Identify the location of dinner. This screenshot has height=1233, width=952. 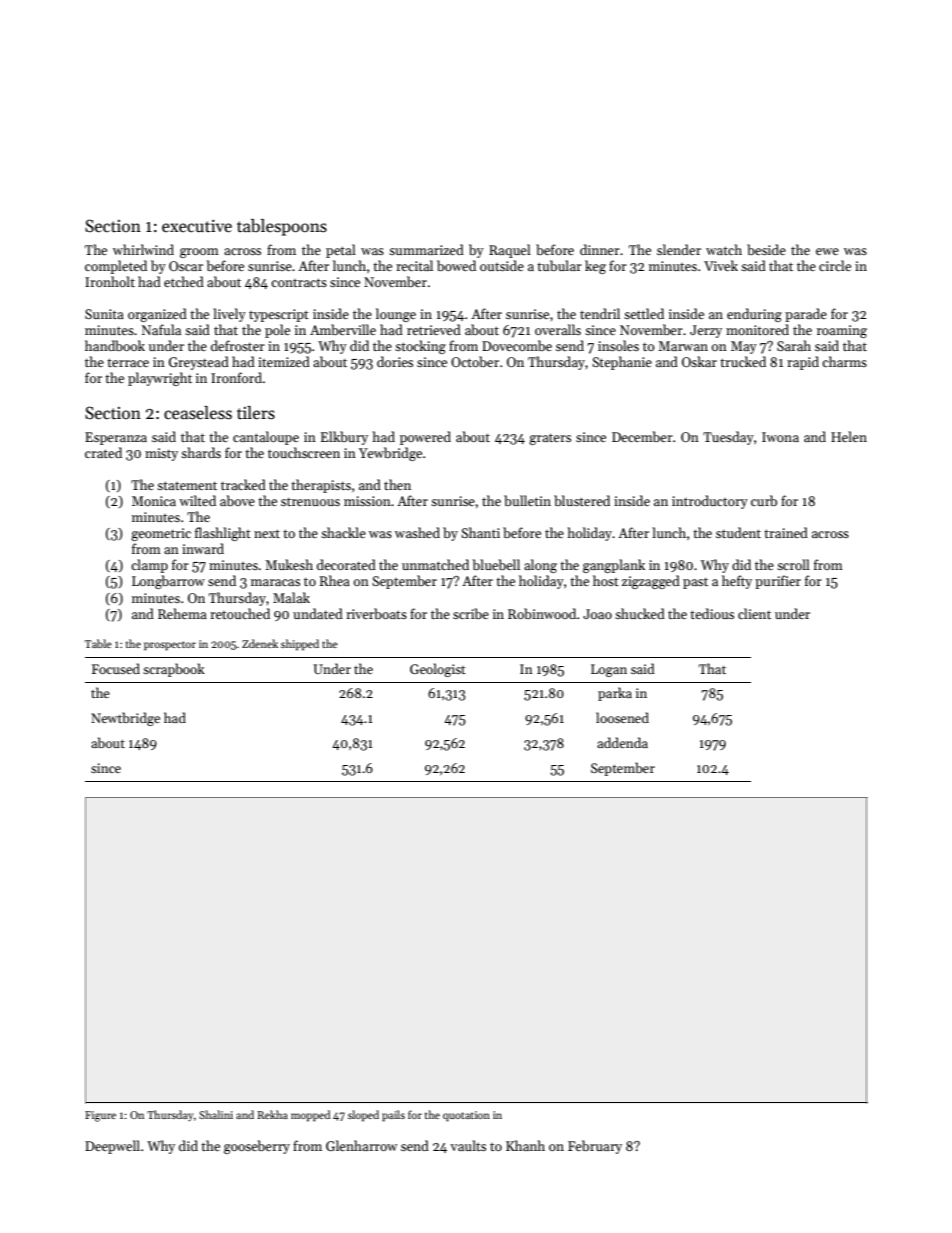
(600, 249).
